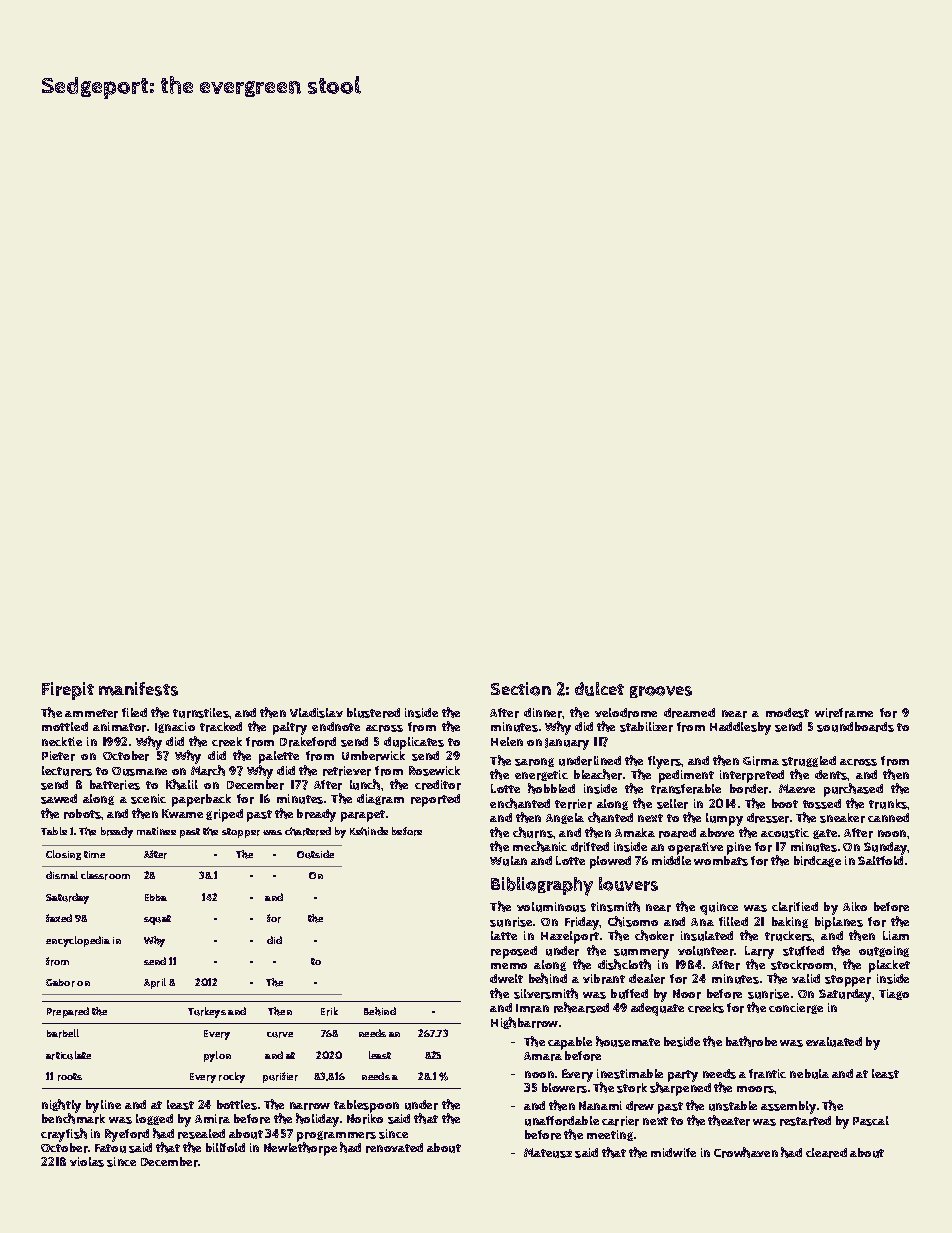 The width and height of the screenshot is (952, 1233). Describe the element at coordinates (435, 800) in the screenshot. I see `reported` at that location.
